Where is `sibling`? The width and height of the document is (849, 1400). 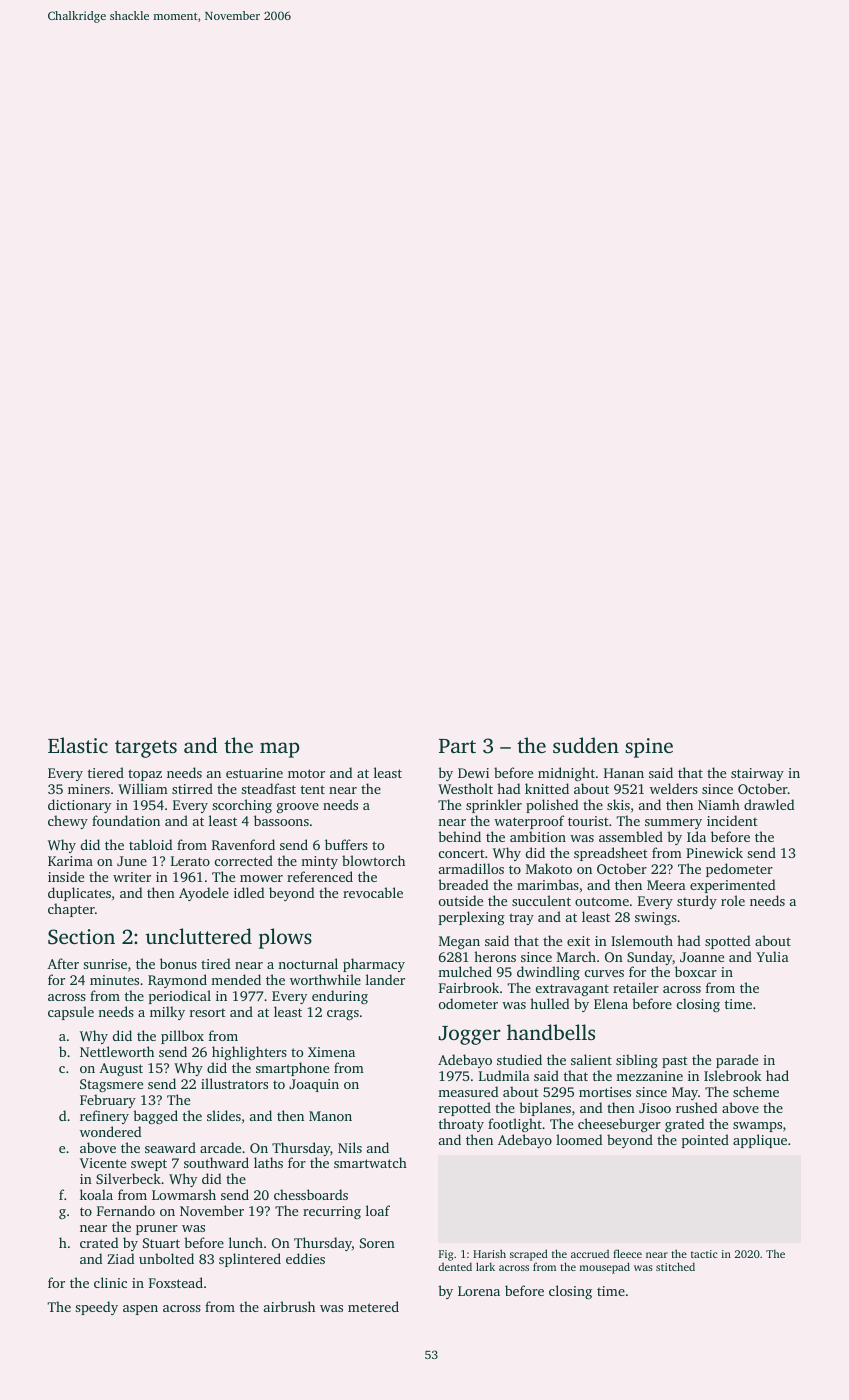
sibling is located at coordinates (637, 1061).
